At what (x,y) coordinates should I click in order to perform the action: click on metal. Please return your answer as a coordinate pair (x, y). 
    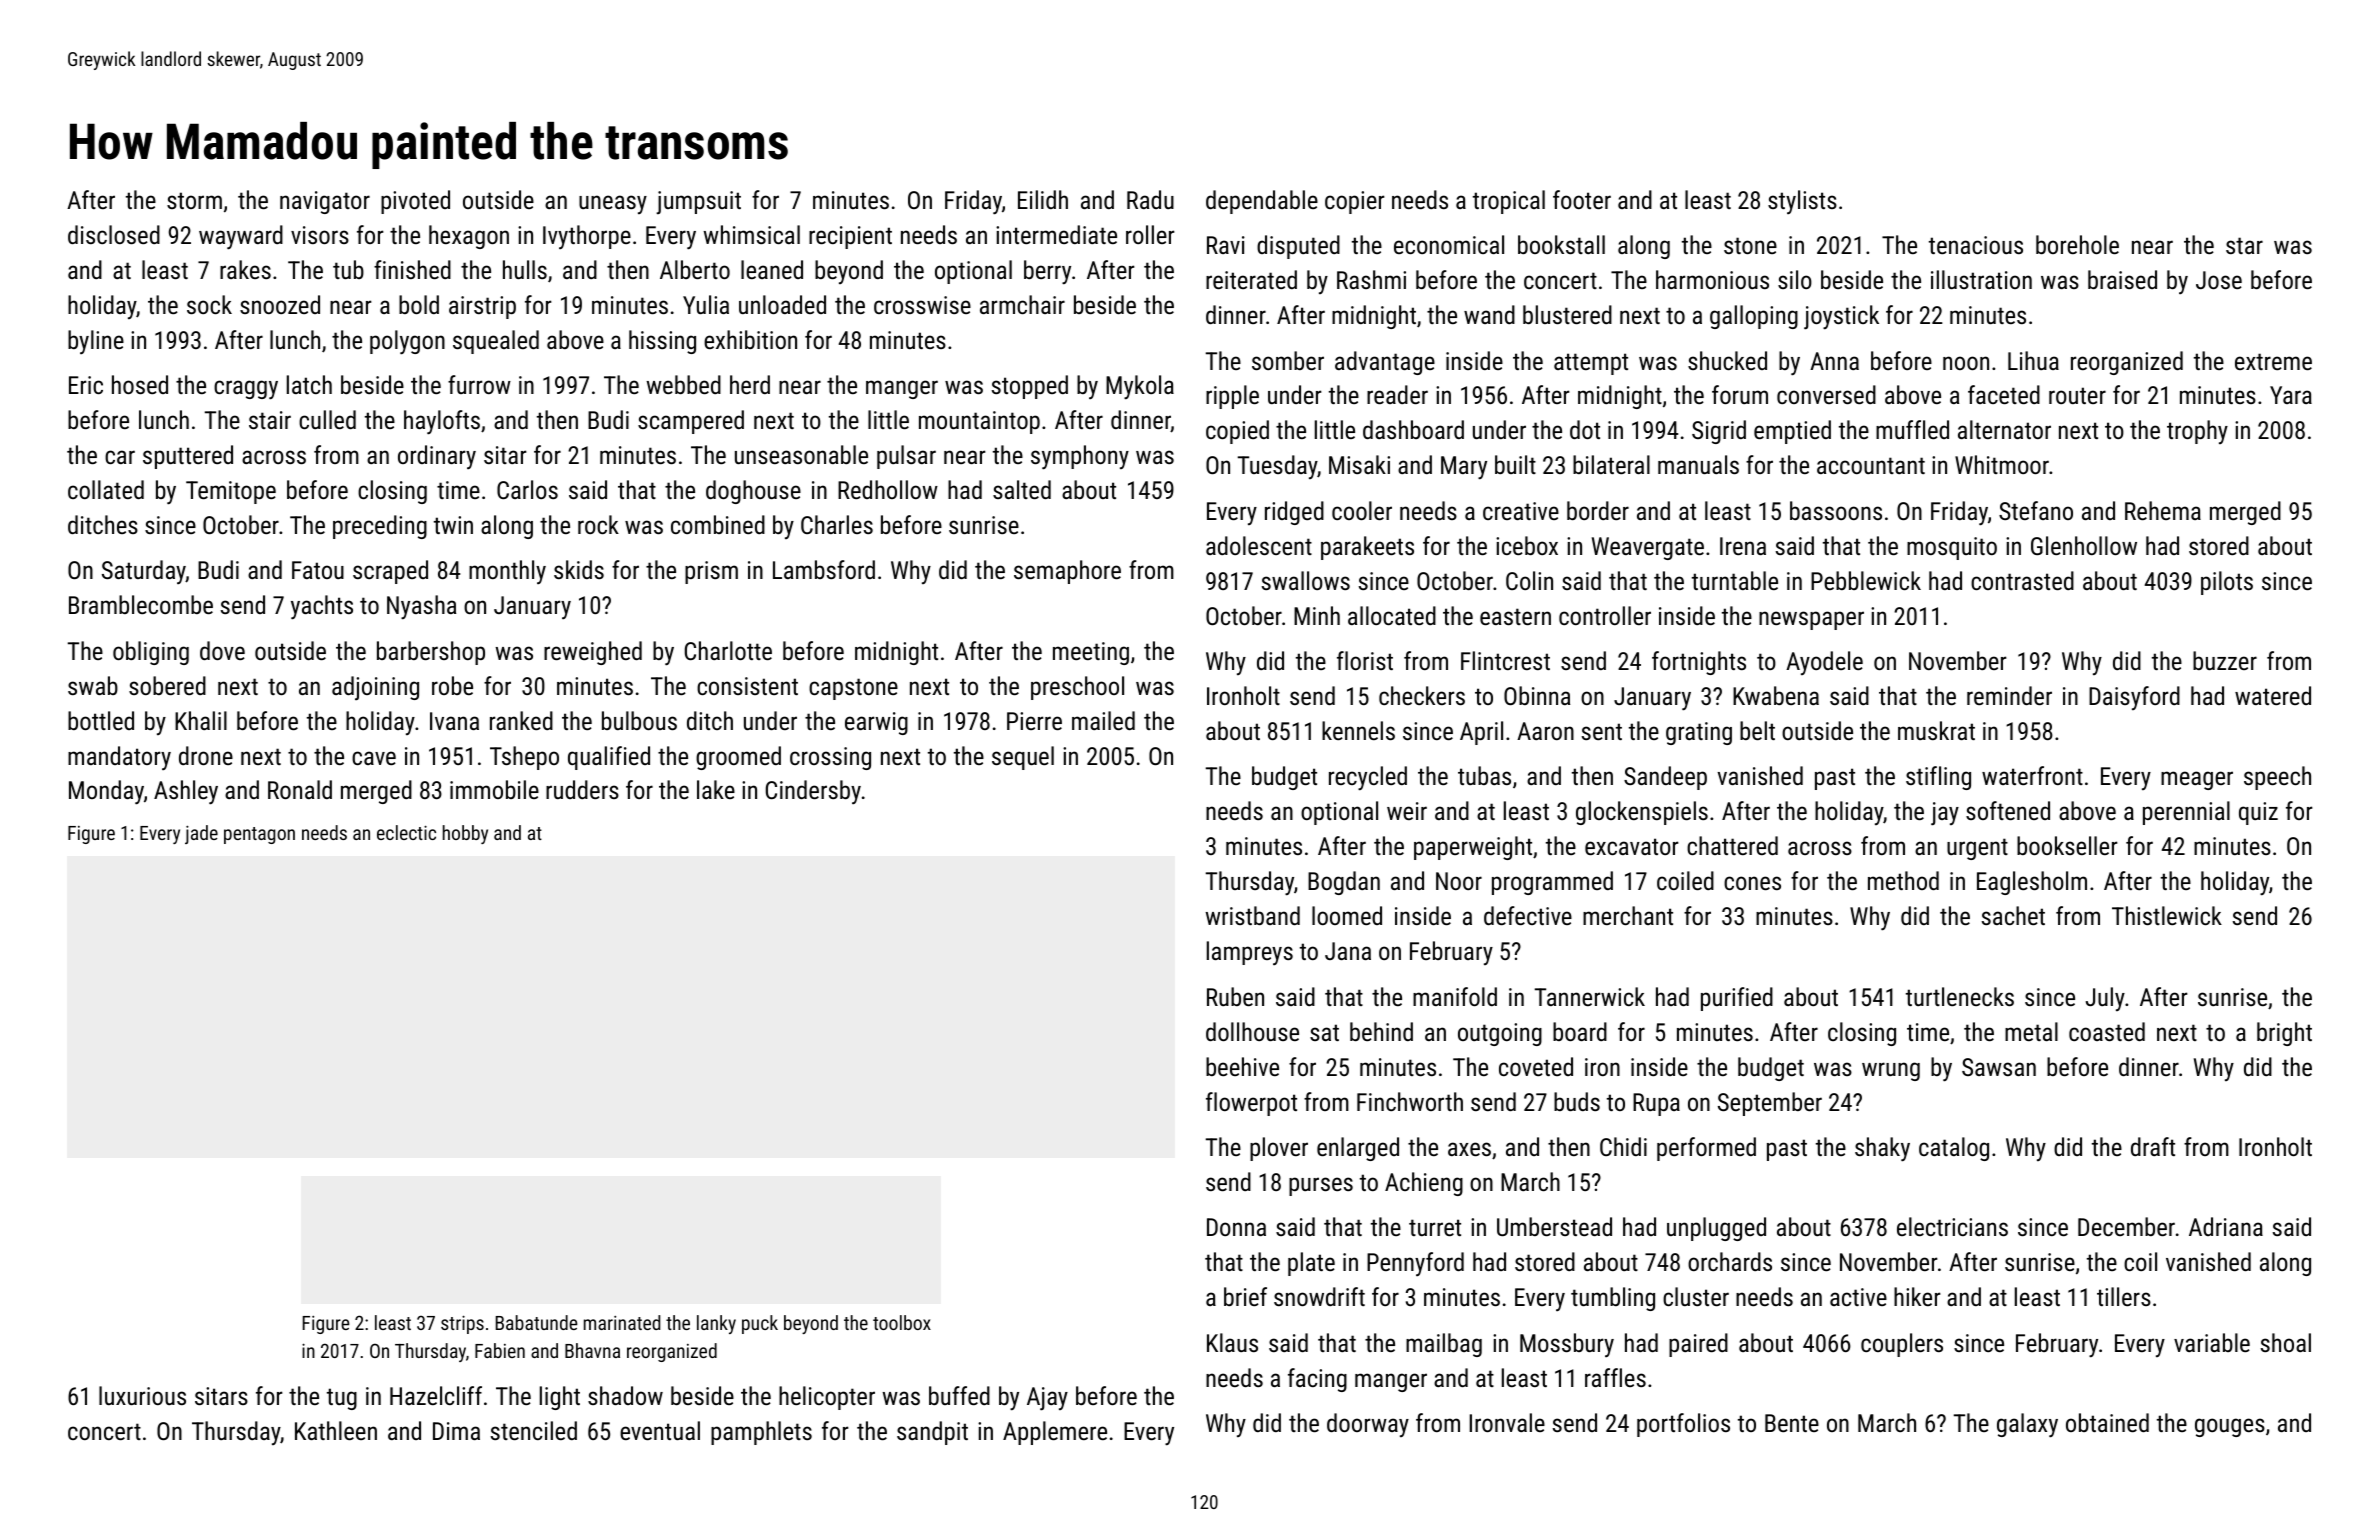
    Looking at the image, I should click on (2031, 1031).
